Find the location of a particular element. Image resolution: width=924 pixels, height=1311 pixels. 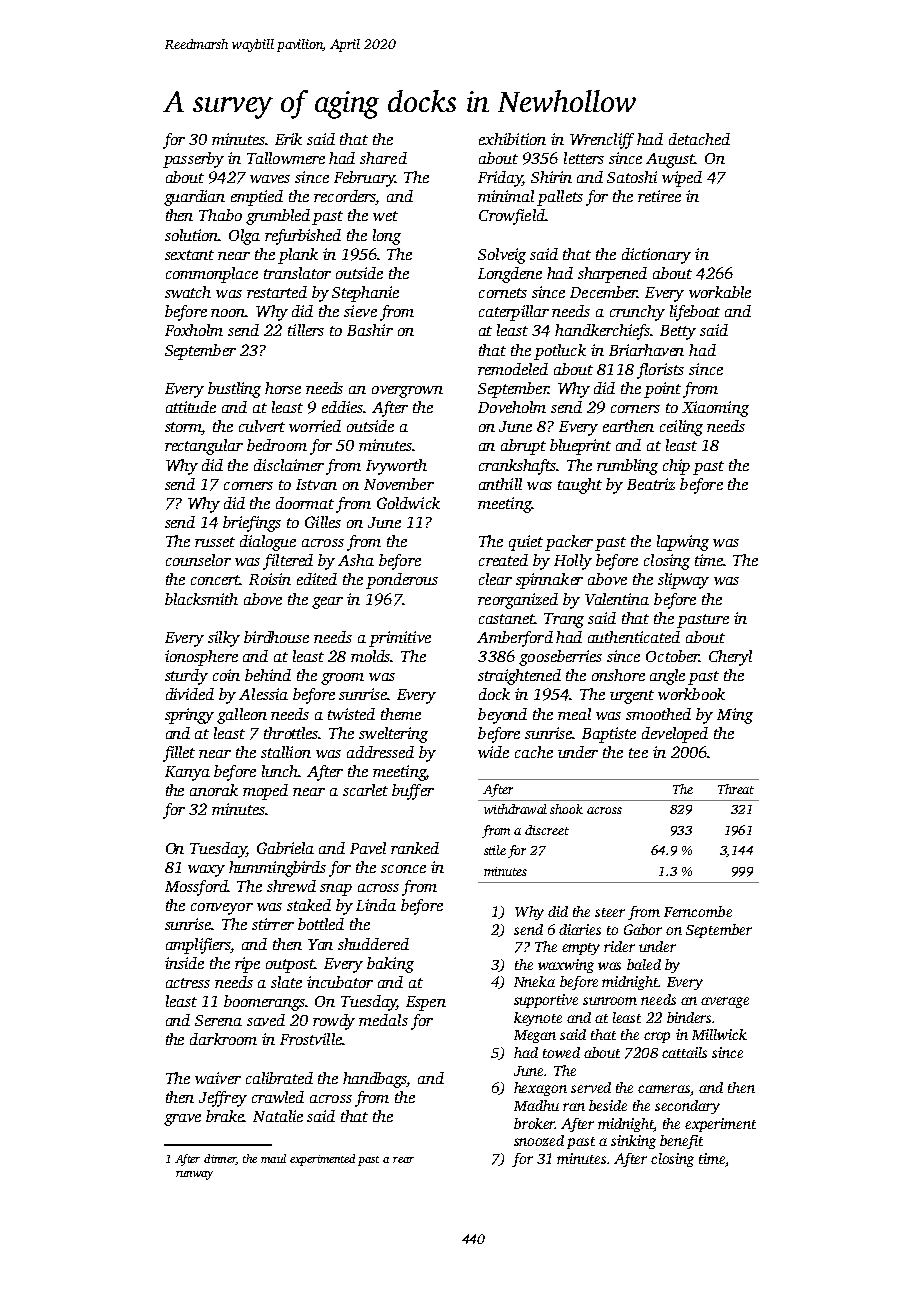

rectangular is located at coordinates (204, 447).
